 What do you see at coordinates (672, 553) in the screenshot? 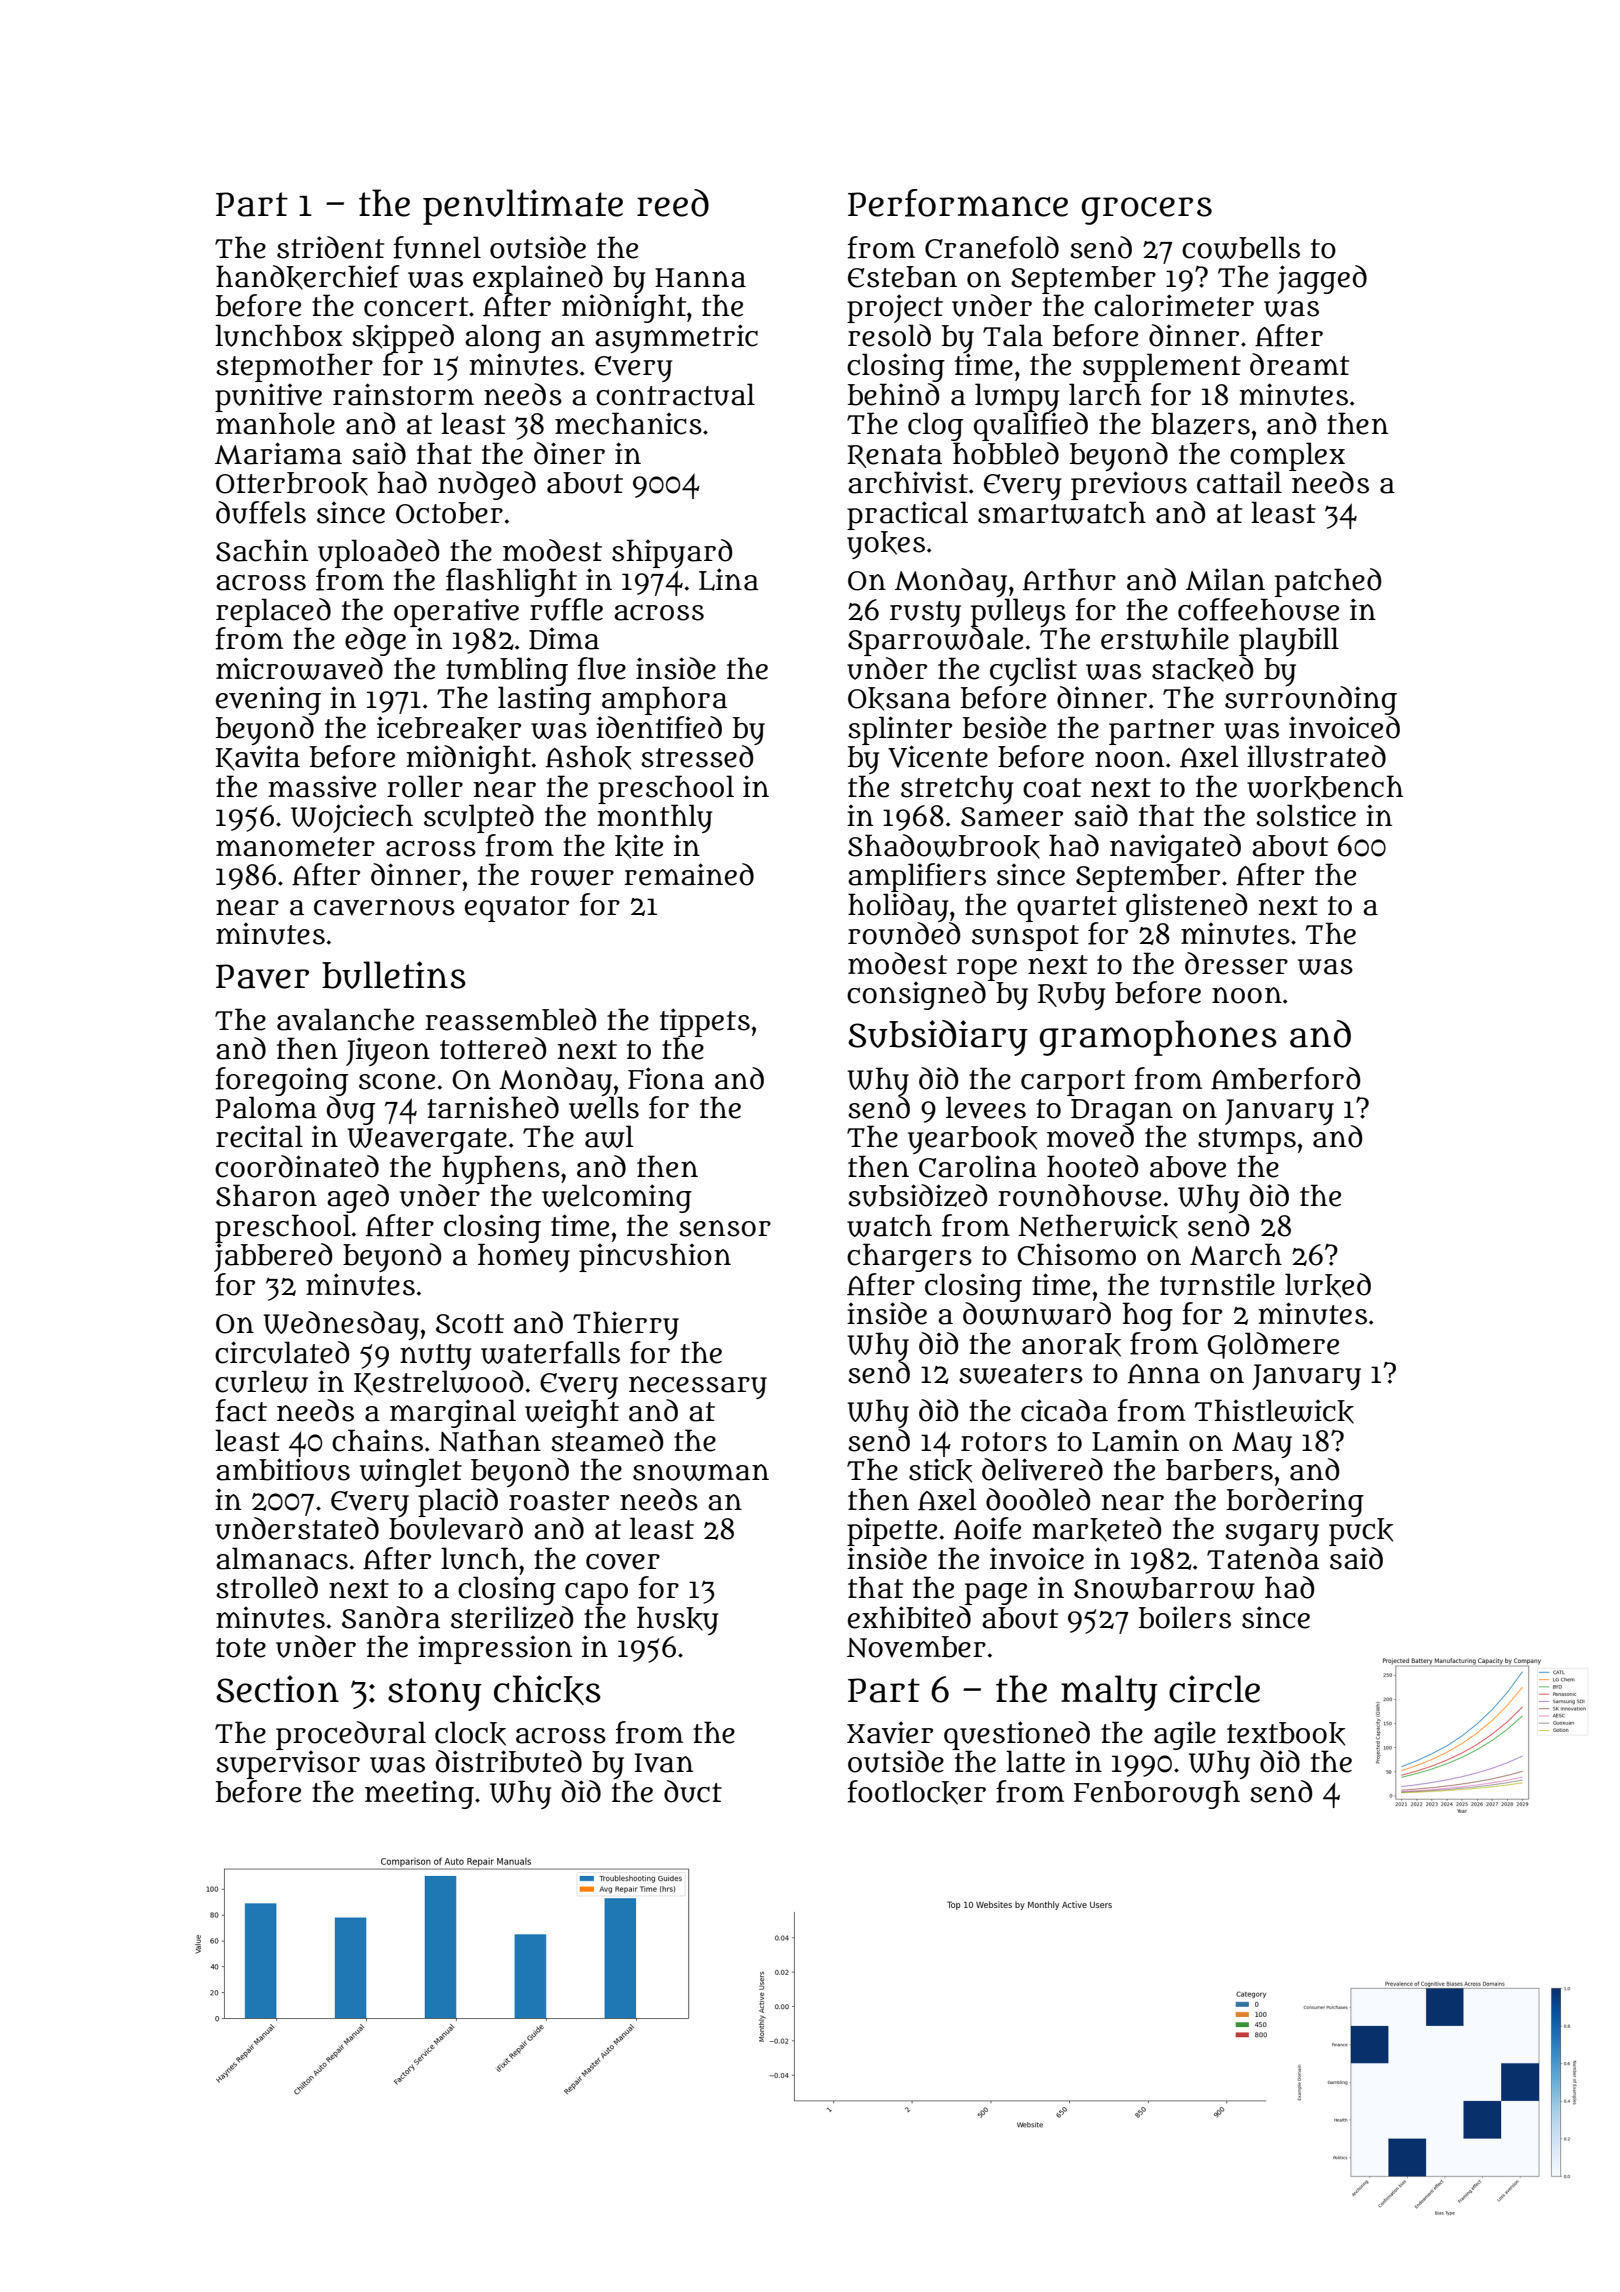
I see `shipyard` at bounding box center [672, 553].
